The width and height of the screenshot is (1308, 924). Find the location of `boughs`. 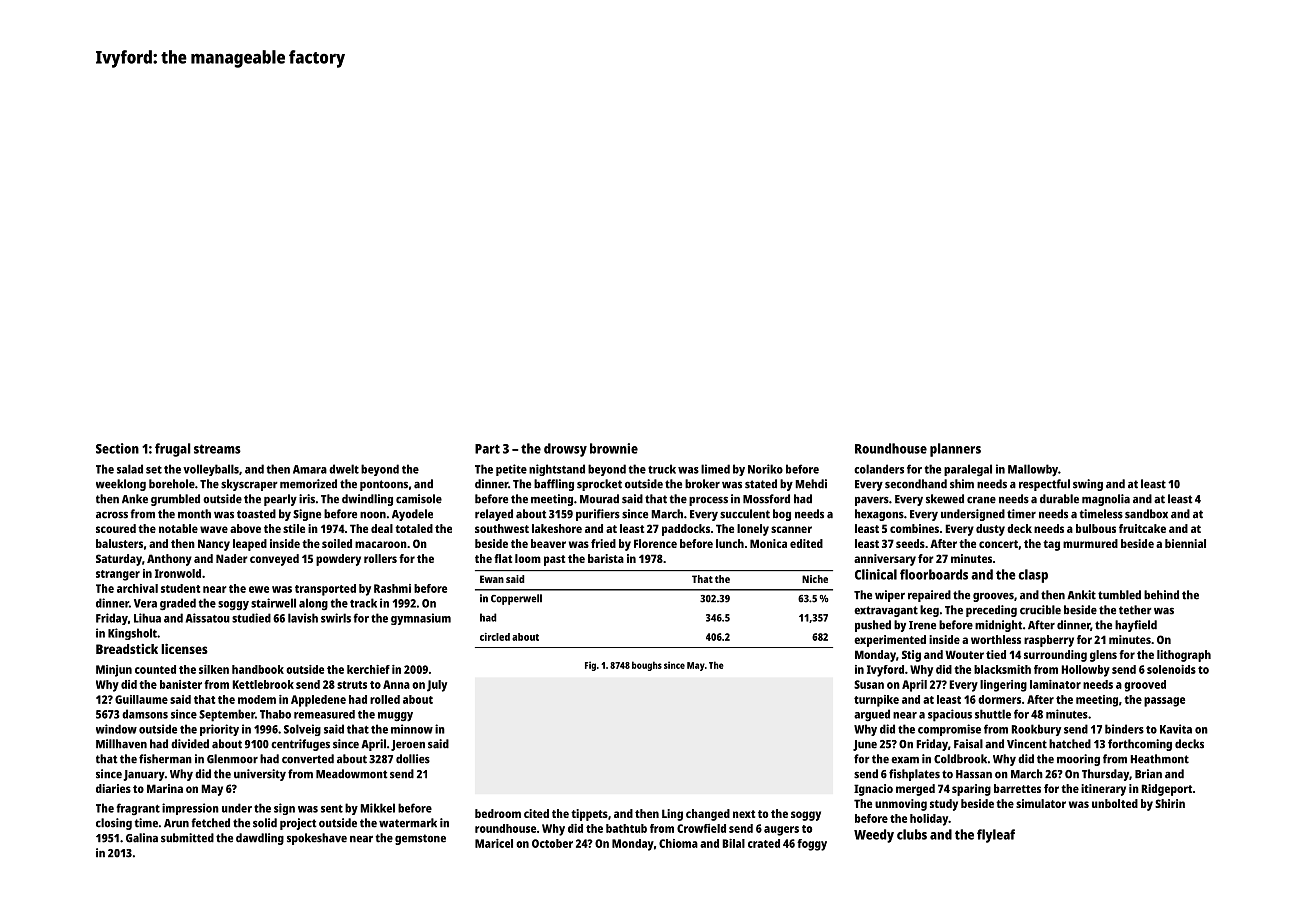

boughs is located at coordinates (647, 666).
